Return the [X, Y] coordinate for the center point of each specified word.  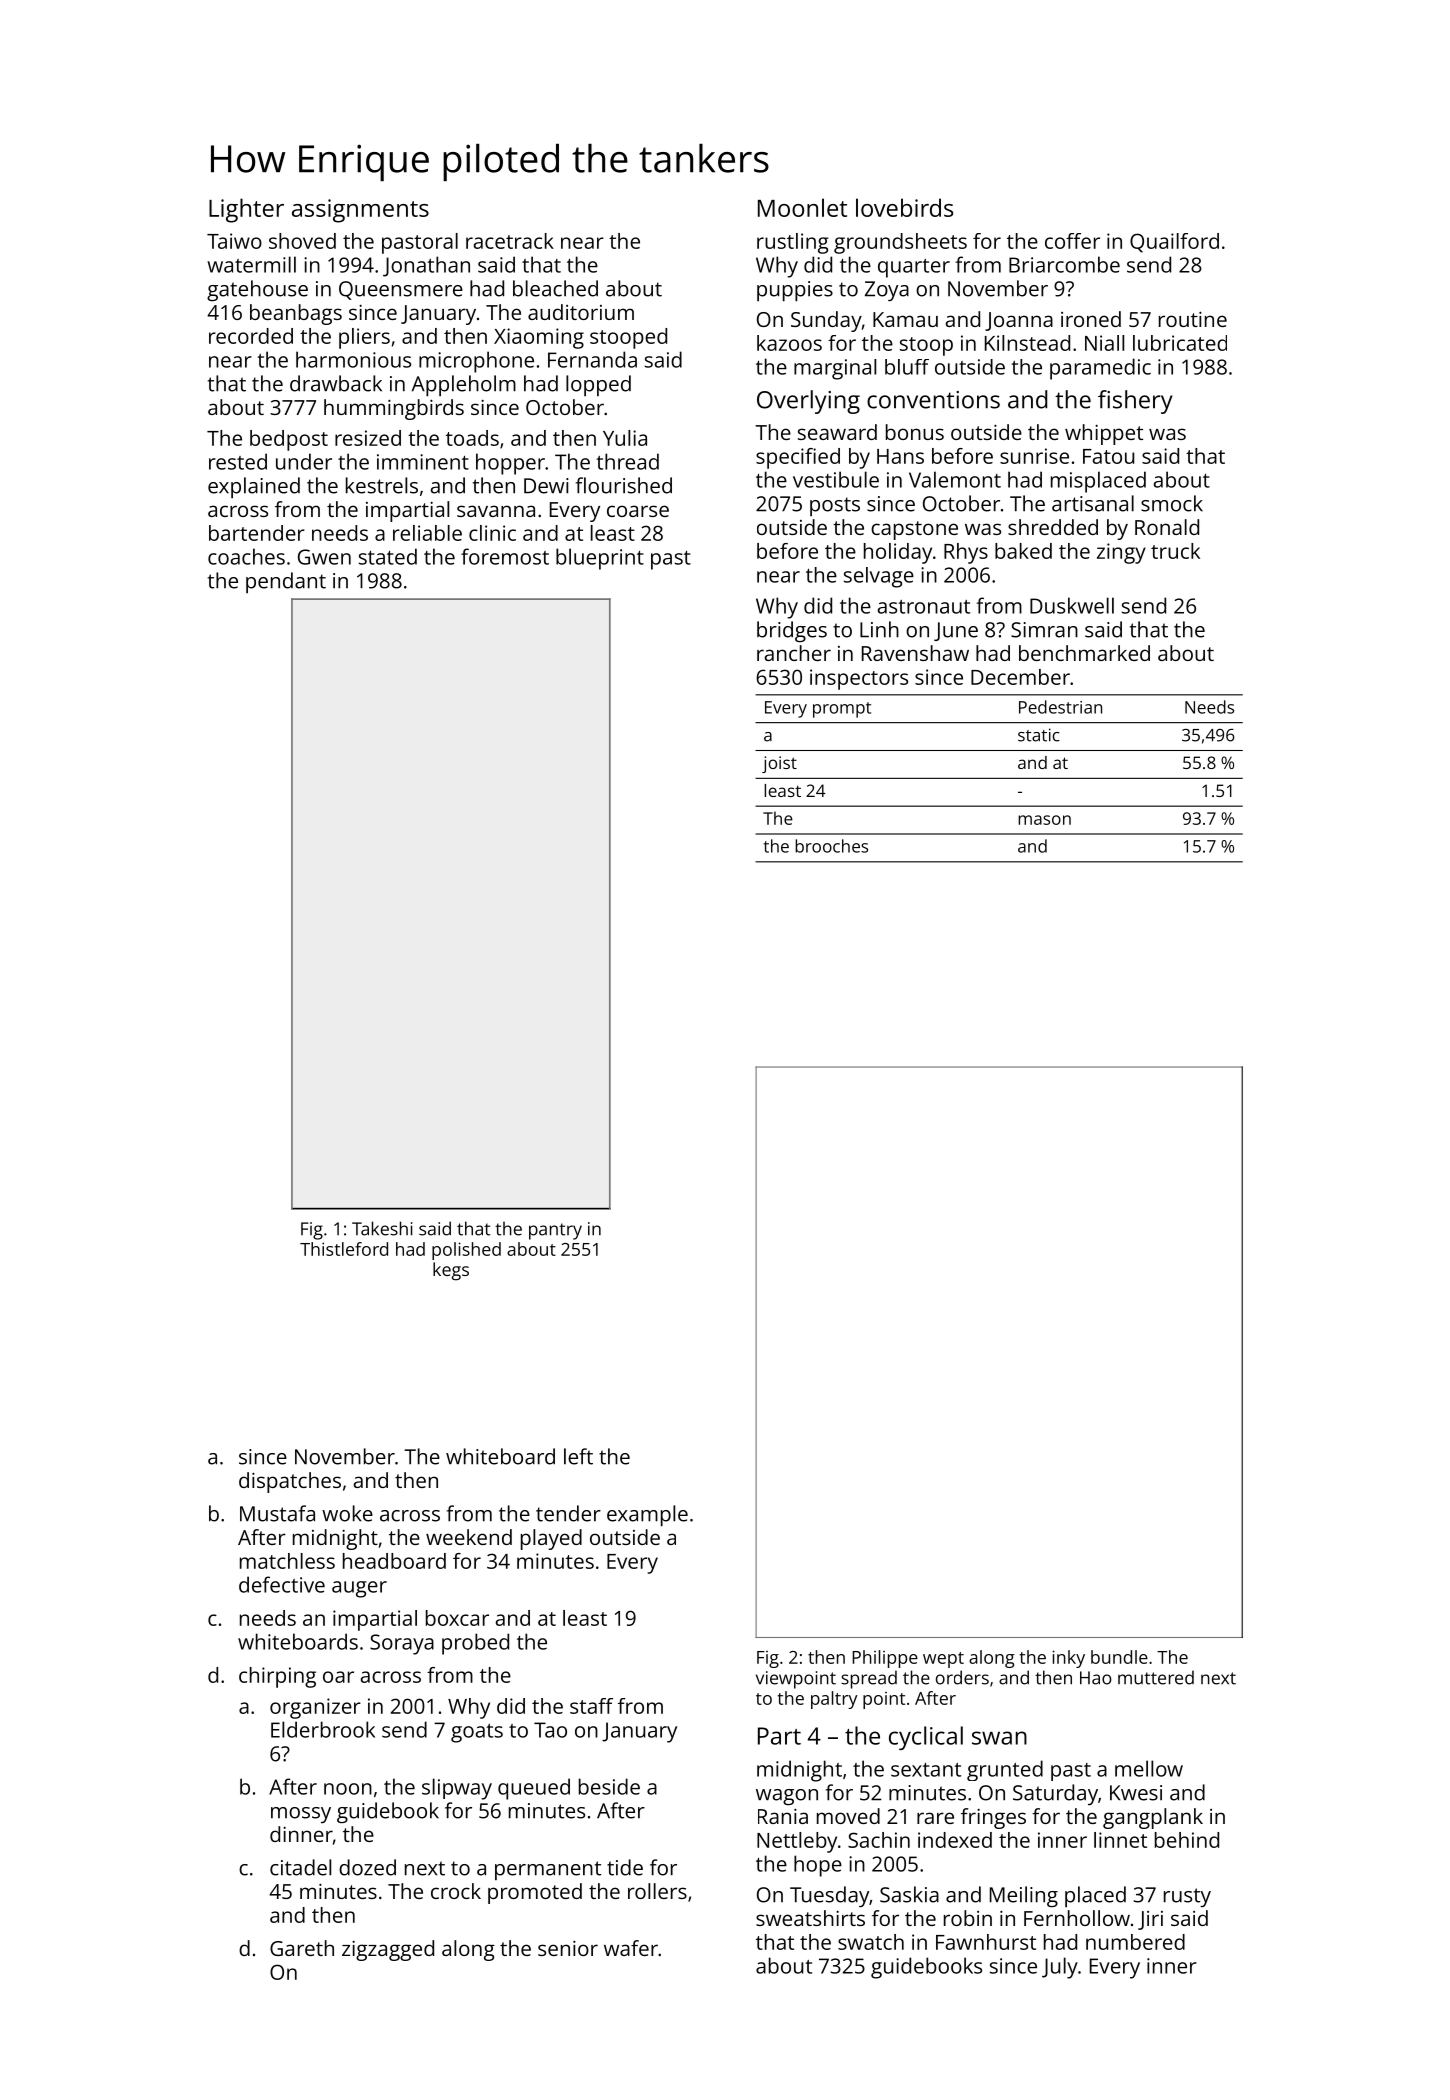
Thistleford [344, 1249]
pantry [555, 1231]
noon [348, 1789]
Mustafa [277, 1513]
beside [609, 1786]
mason [1044, 820]
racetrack [510, 241]
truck [1175, 551]
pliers [364, 338]
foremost [505, 556]
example [647, 1515]
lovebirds [904, 207]
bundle [1119, 1657]
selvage [879, 577]
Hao [1096, 1678]
